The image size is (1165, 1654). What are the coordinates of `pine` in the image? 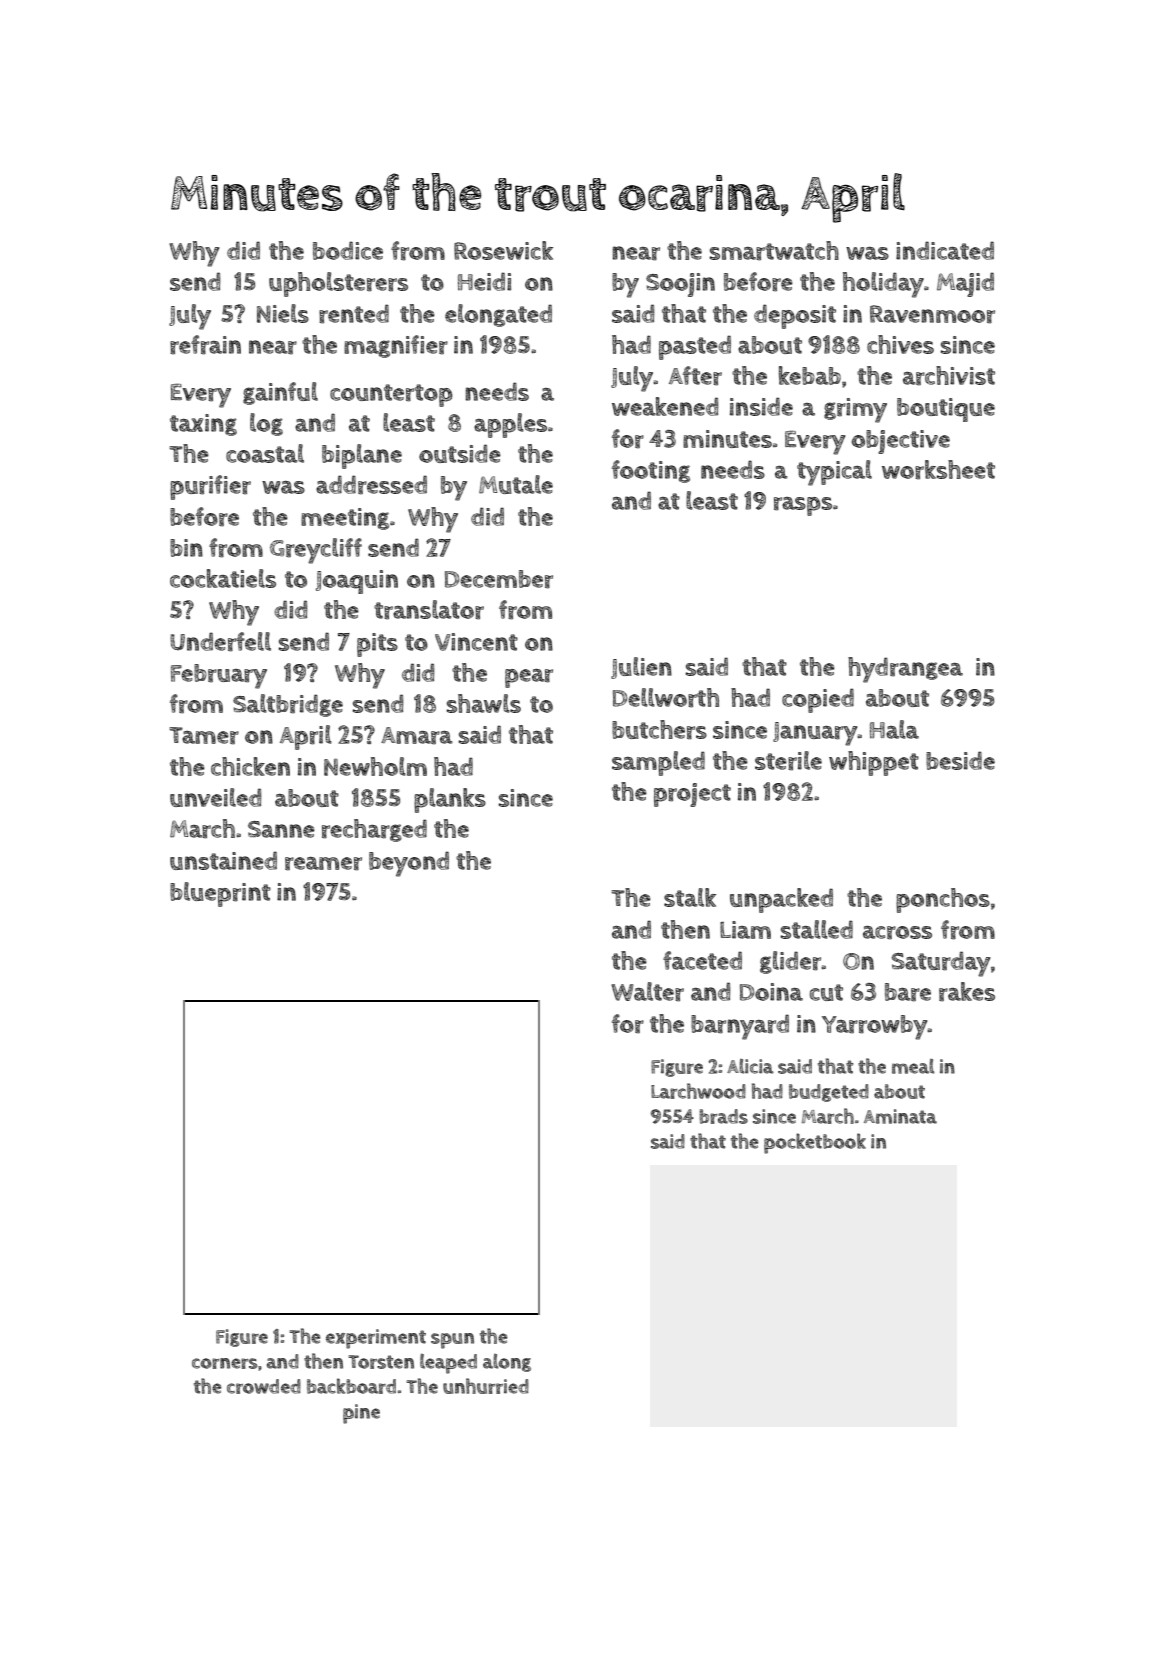 It's located at (361, 1414).
